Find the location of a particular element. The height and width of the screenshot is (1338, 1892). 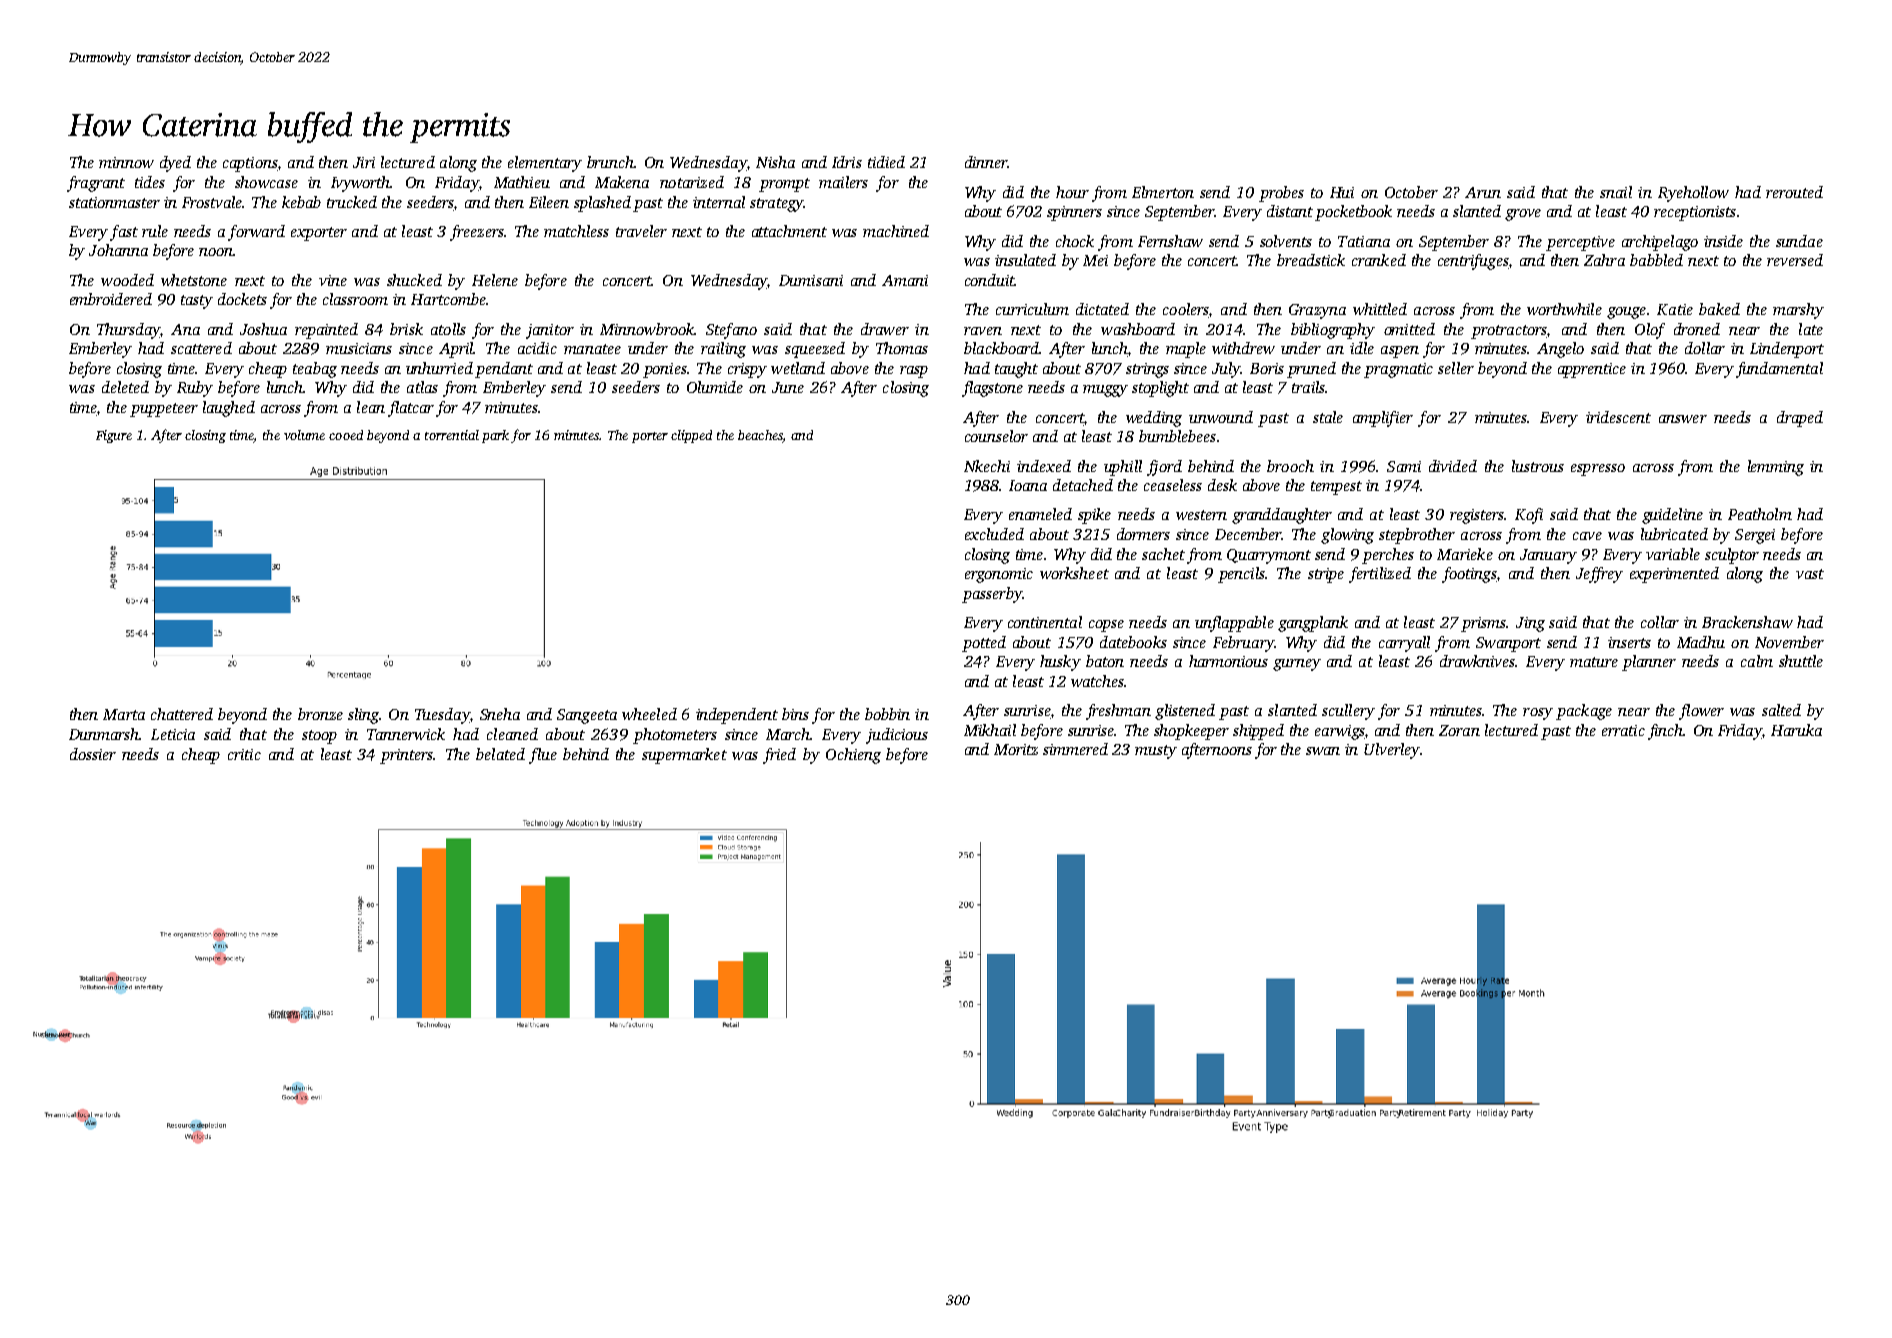

bumblebees is located at coordinates (1177, 436).
